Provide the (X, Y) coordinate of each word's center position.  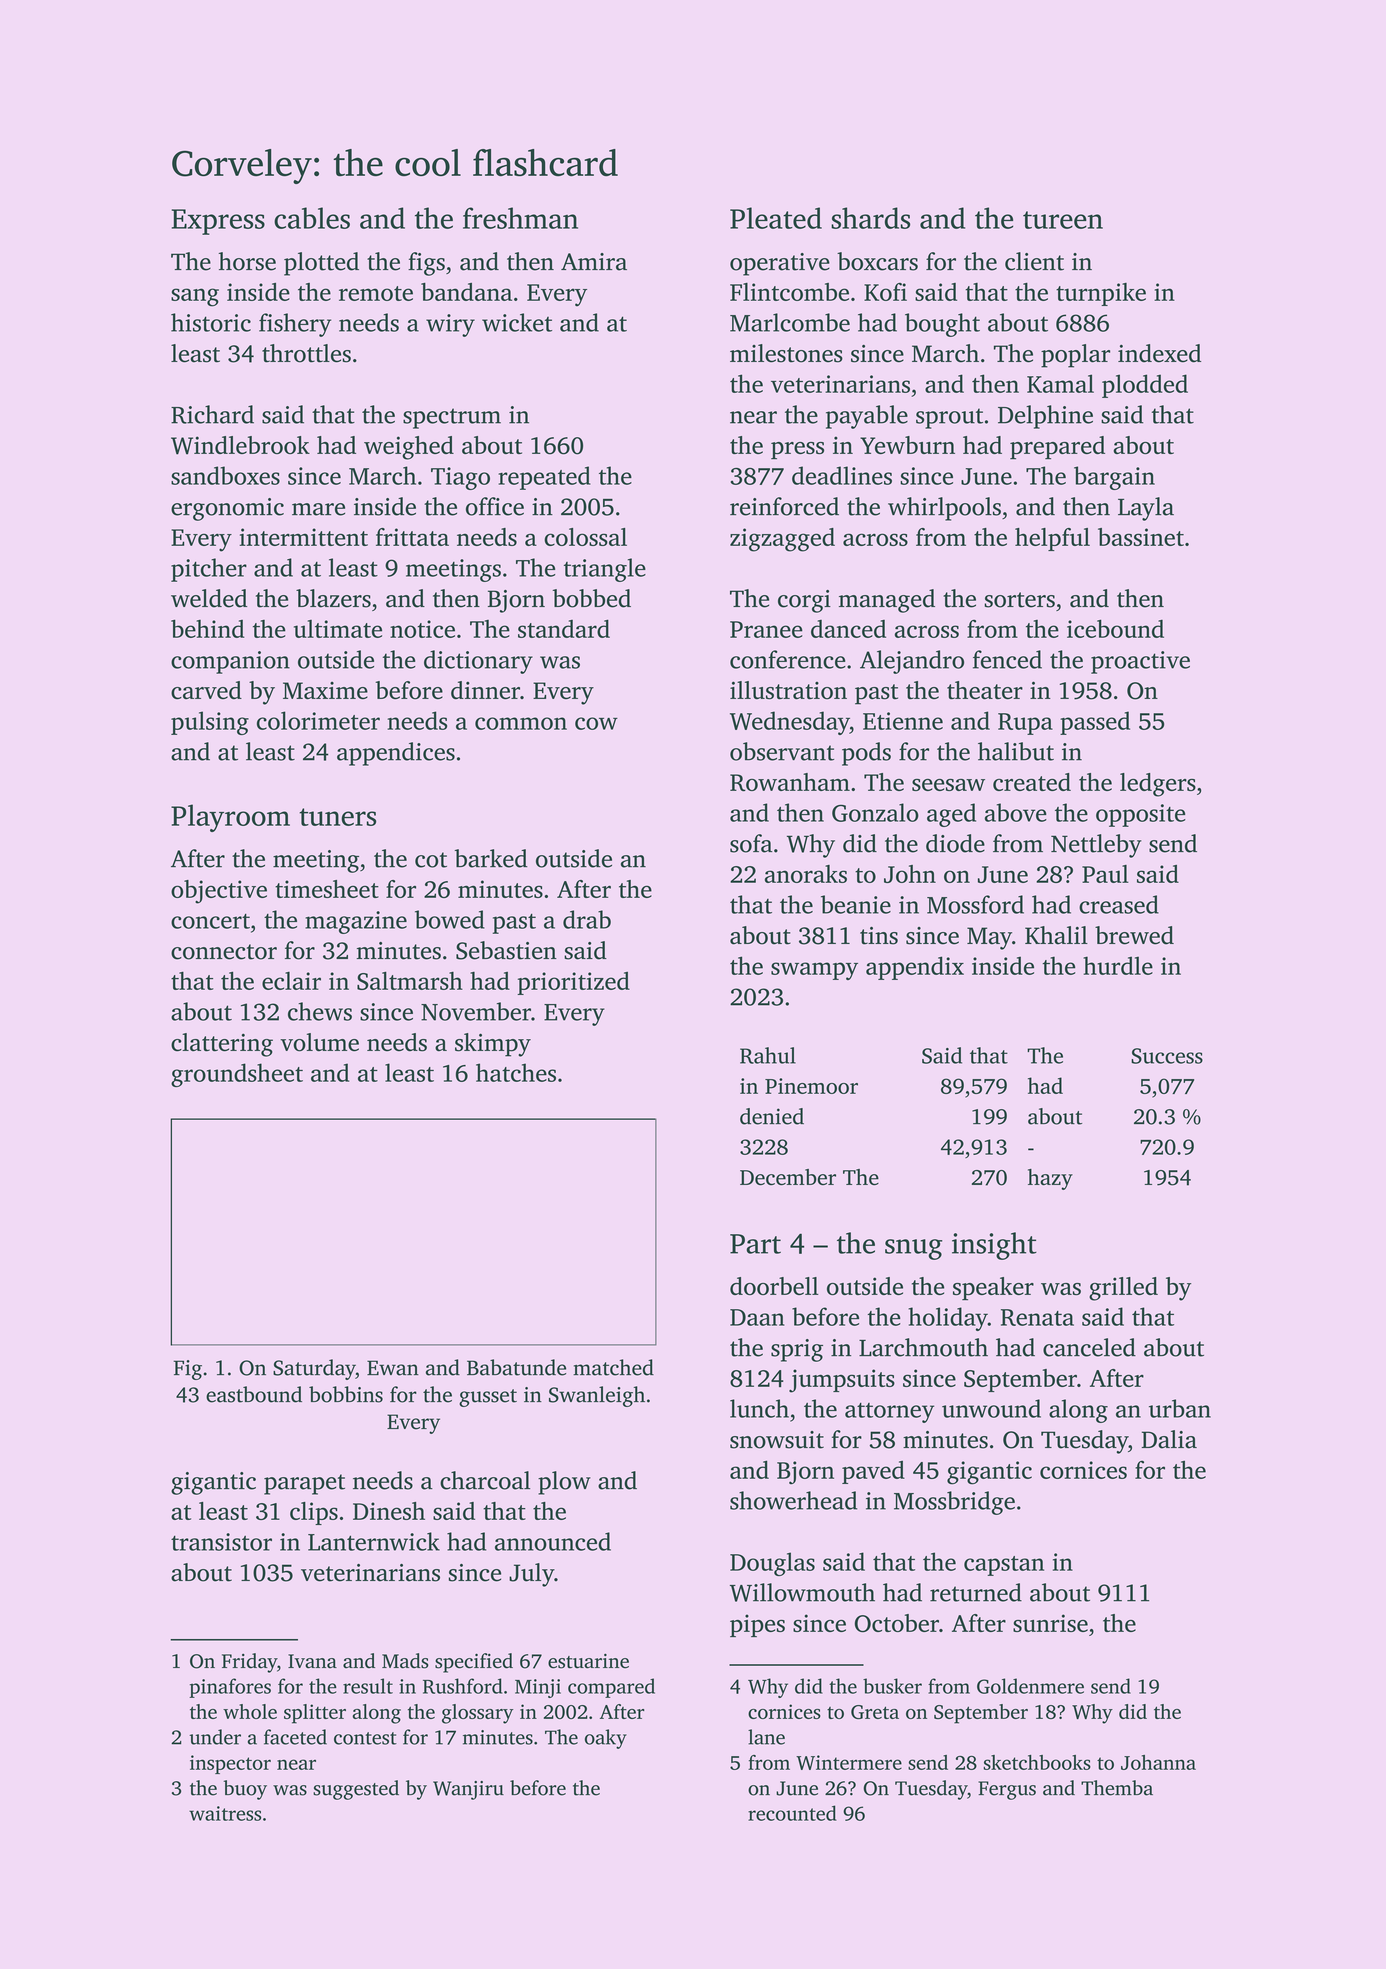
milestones (786, 353)
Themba (1117, 1788)
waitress (225, 1813)
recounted (792, 1813)
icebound (1115, 628)
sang (195, 297)
